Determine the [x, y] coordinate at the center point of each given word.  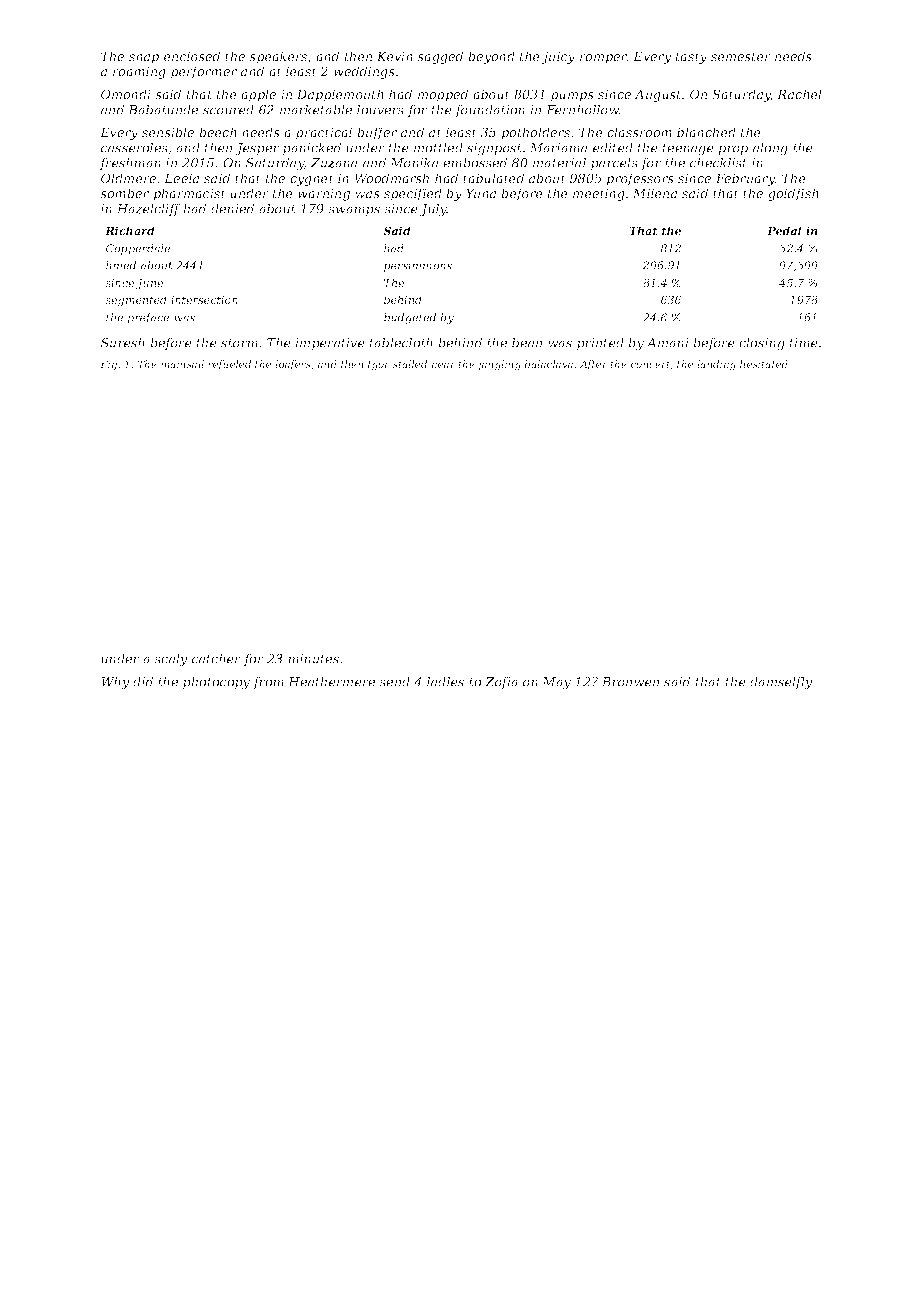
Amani [667, 343]
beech [218, 132]
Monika [414, 163]
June [149, 284]
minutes [313, 659]
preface [148, 318]
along [770, 149]
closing [762, 344]
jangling [498, 365]
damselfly [781, 683]
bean [527, 343]
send [394, 682]
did [143, 682]
